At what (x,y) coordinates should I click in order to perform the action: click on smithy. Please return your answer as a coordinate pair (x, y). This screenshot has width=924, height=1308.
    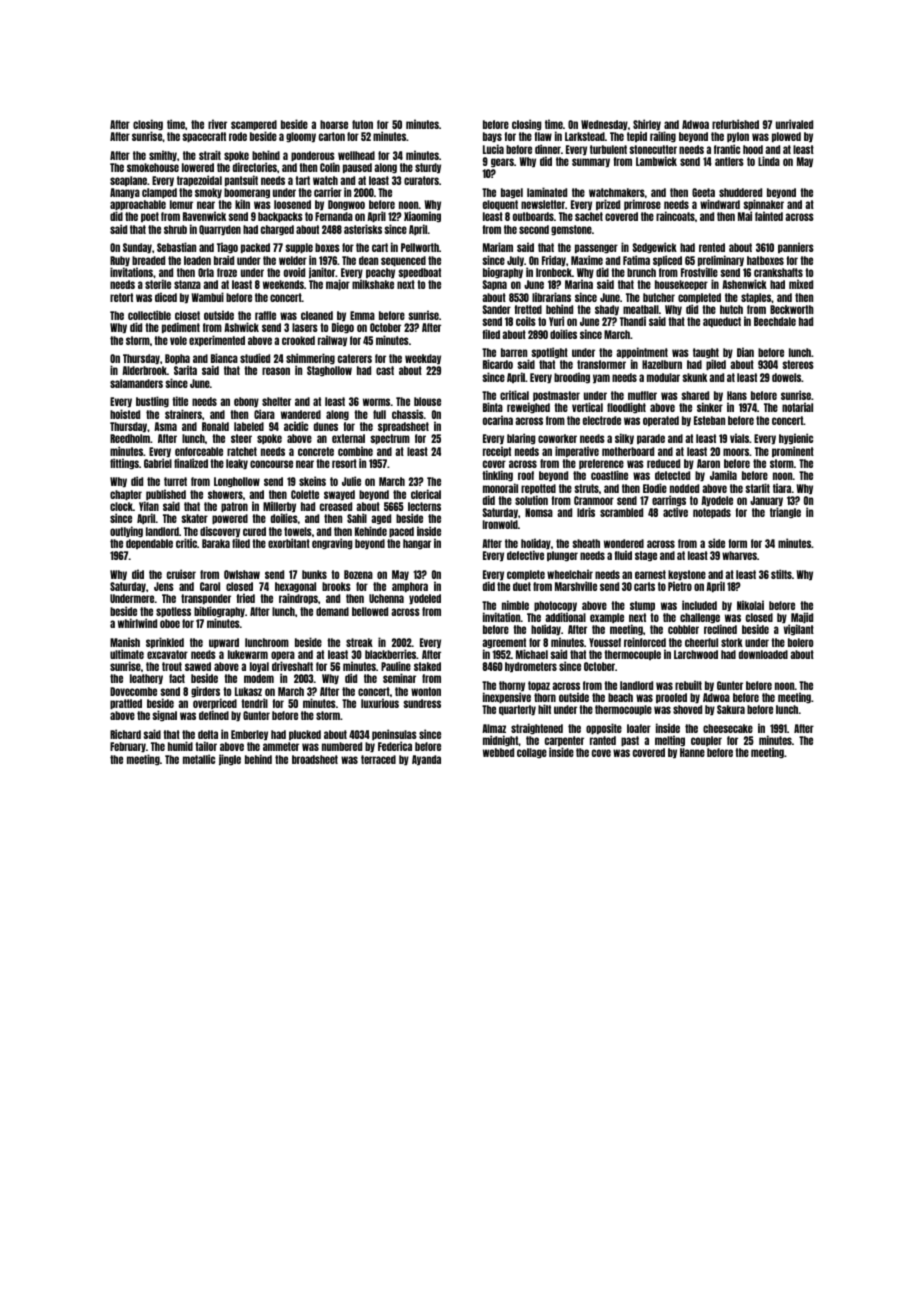
    Looking at the image, I should click on (163, 155).
